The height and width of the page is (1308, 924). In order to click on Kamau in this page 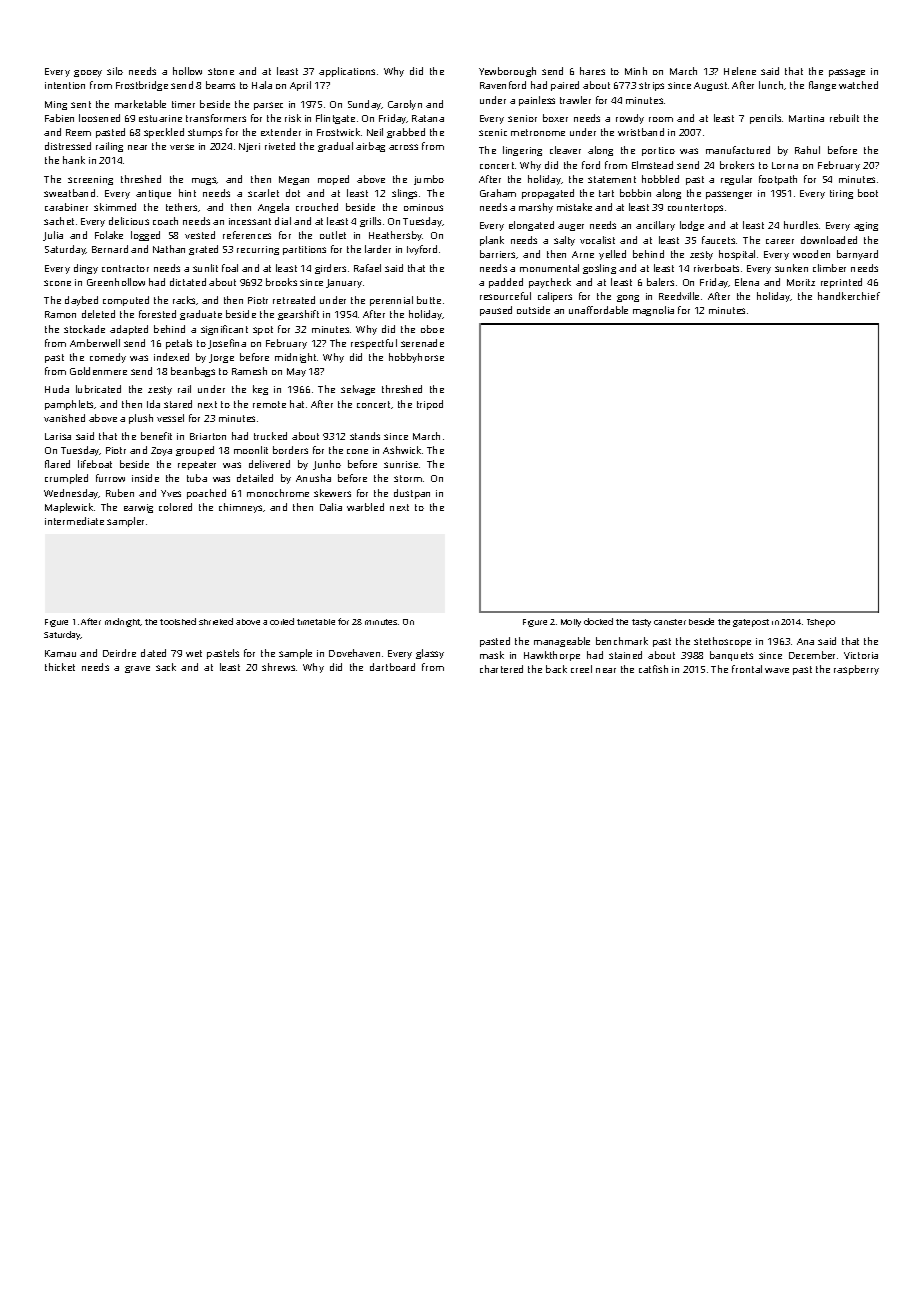, I will do `click(60, 653)`.
